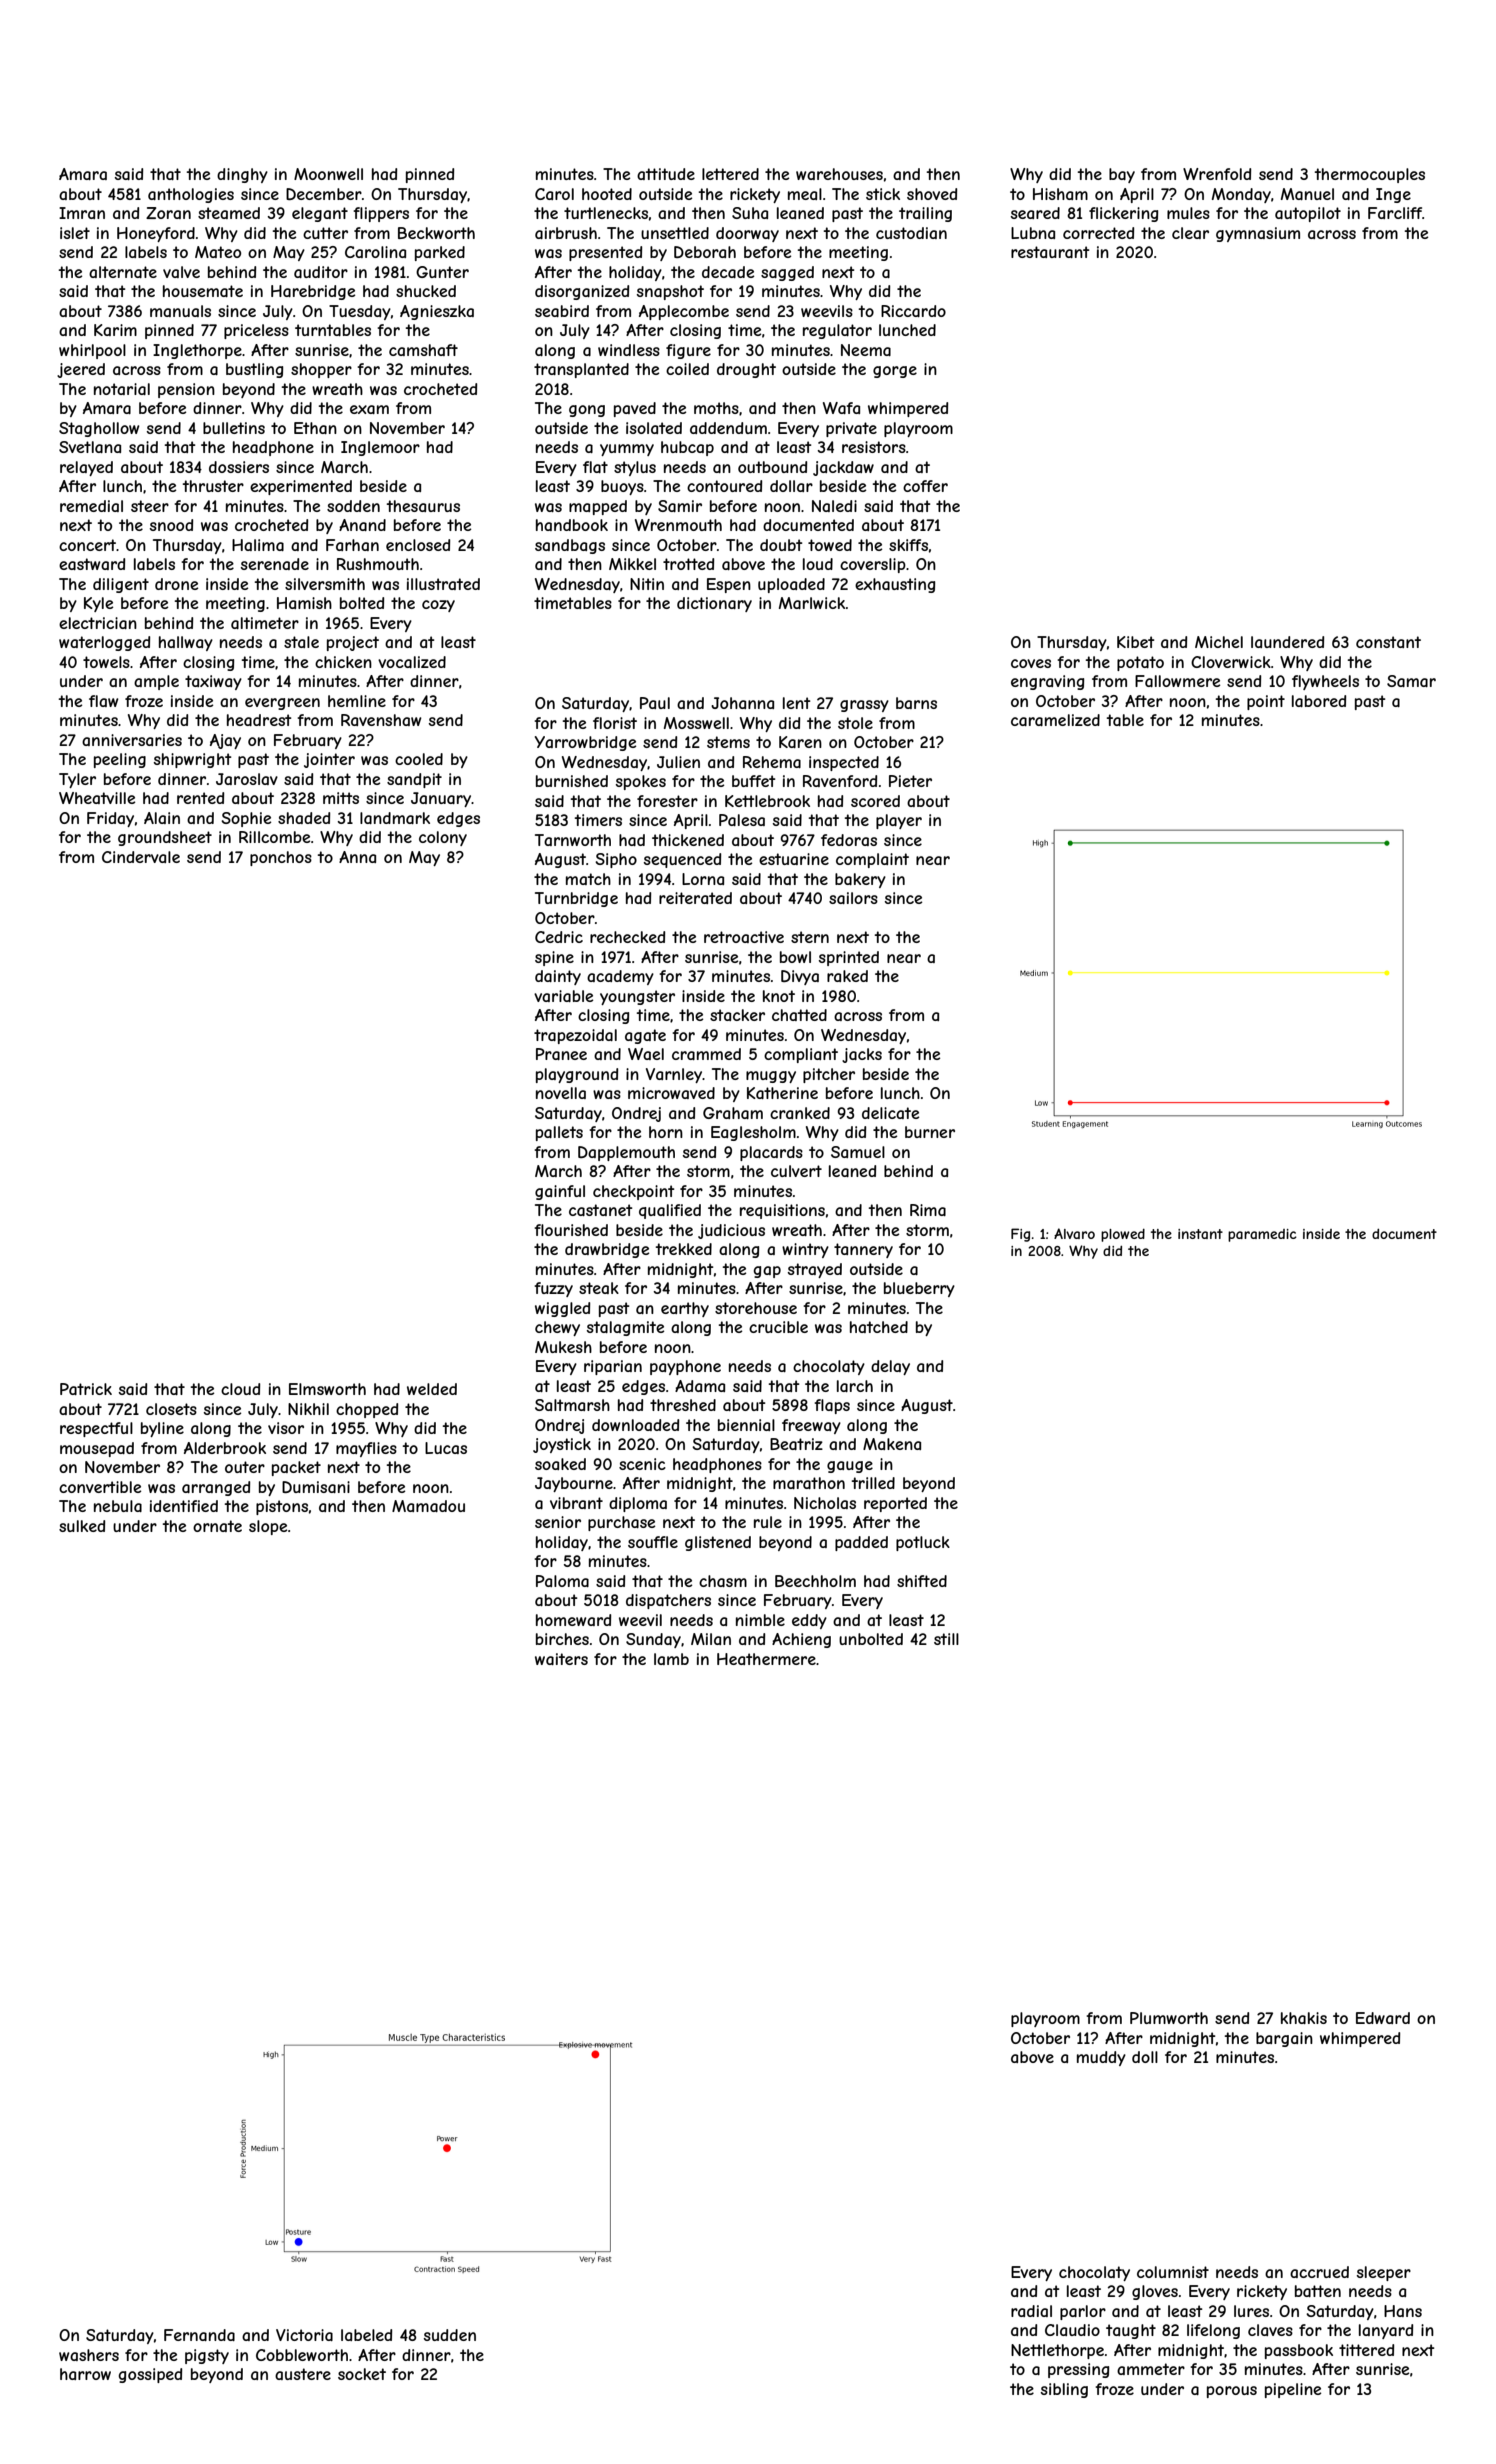 This image has height=2464, width=1496. Describe the element at coordinates (671, 1659) in the image. I see `lamb` at that location.
